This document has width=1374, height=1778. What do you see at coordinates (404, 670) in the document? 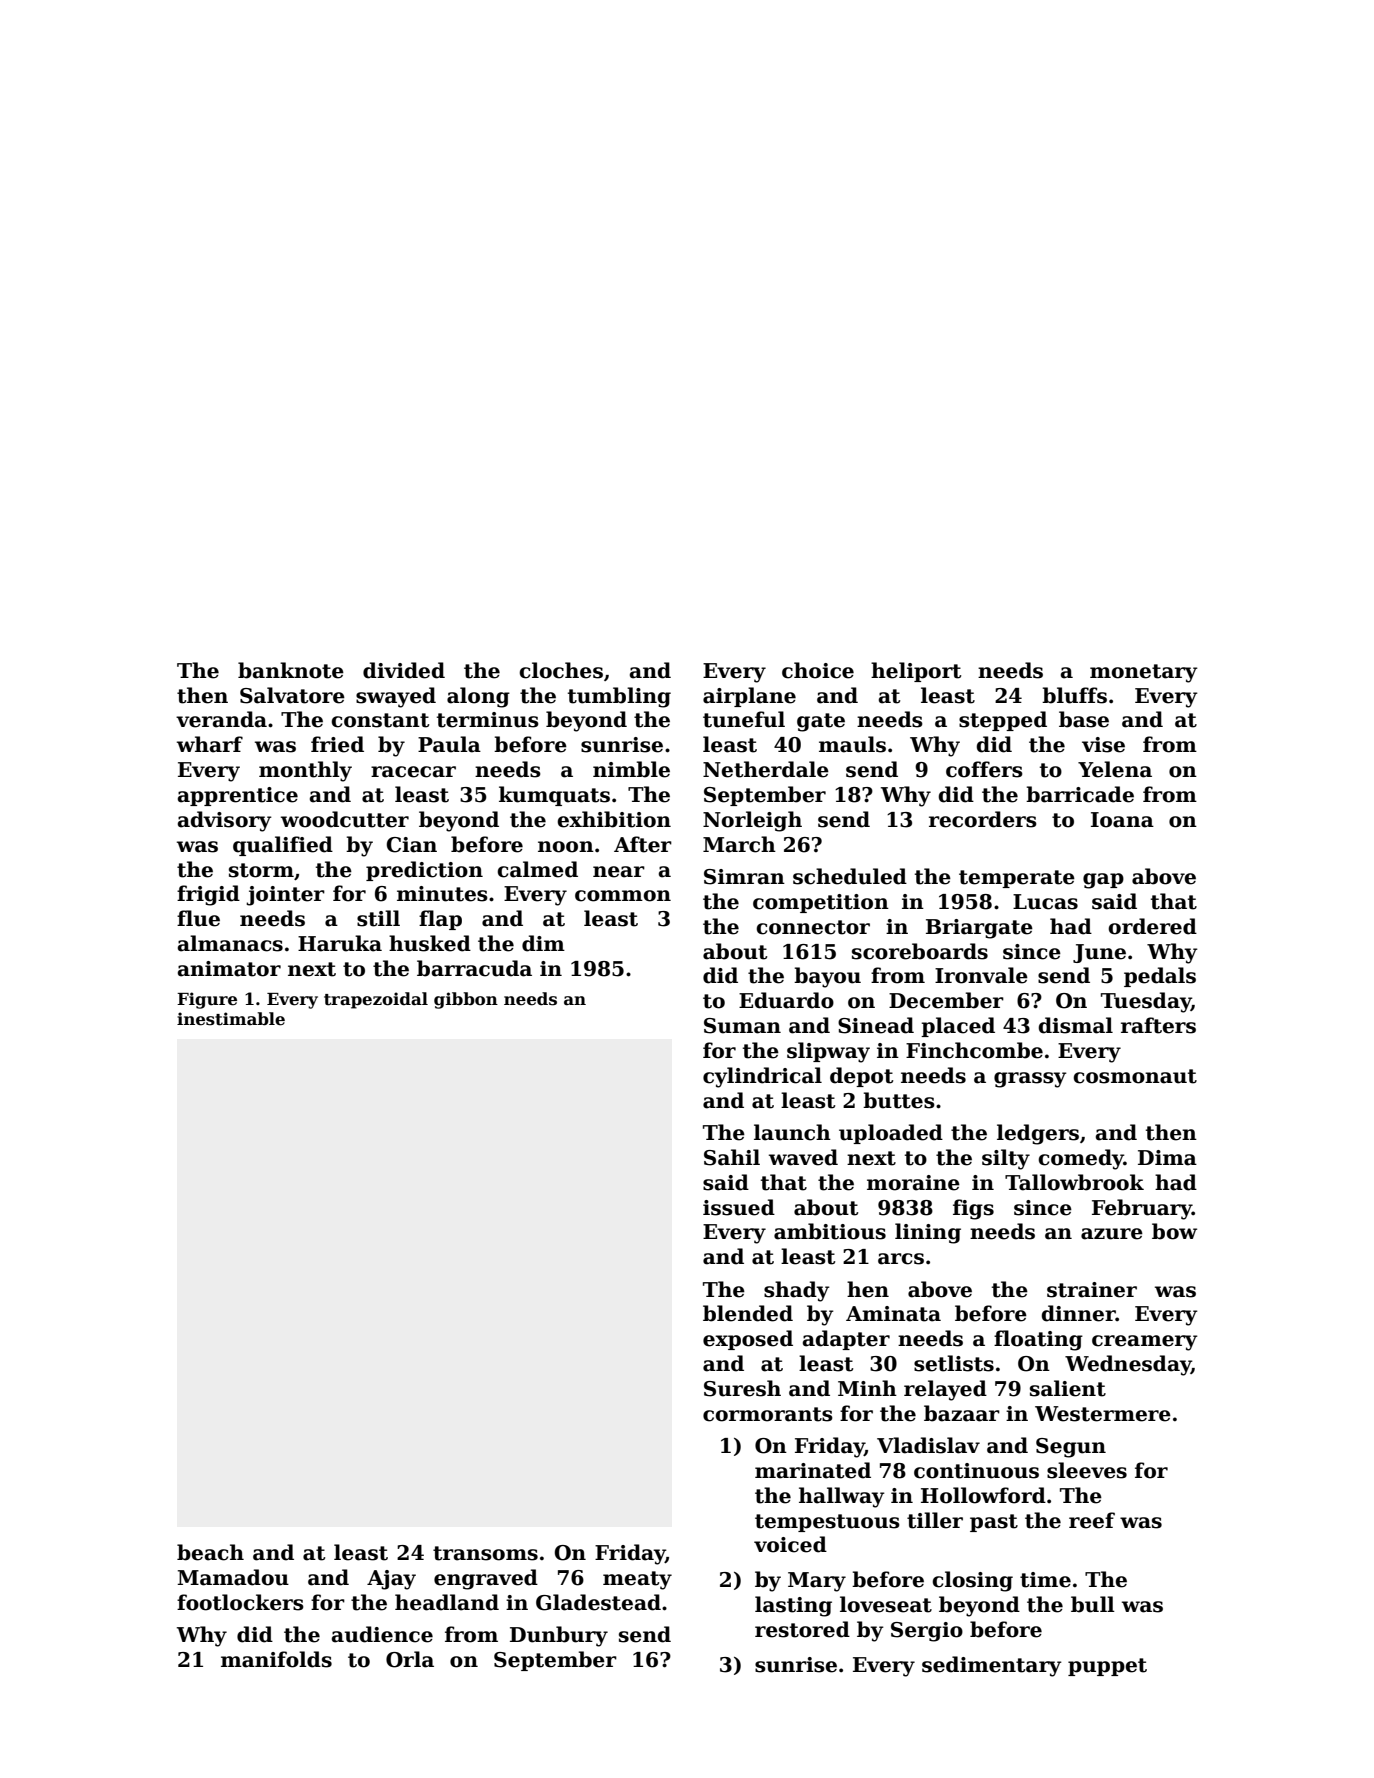
I see `divided` at bounding box center [404, 670].
